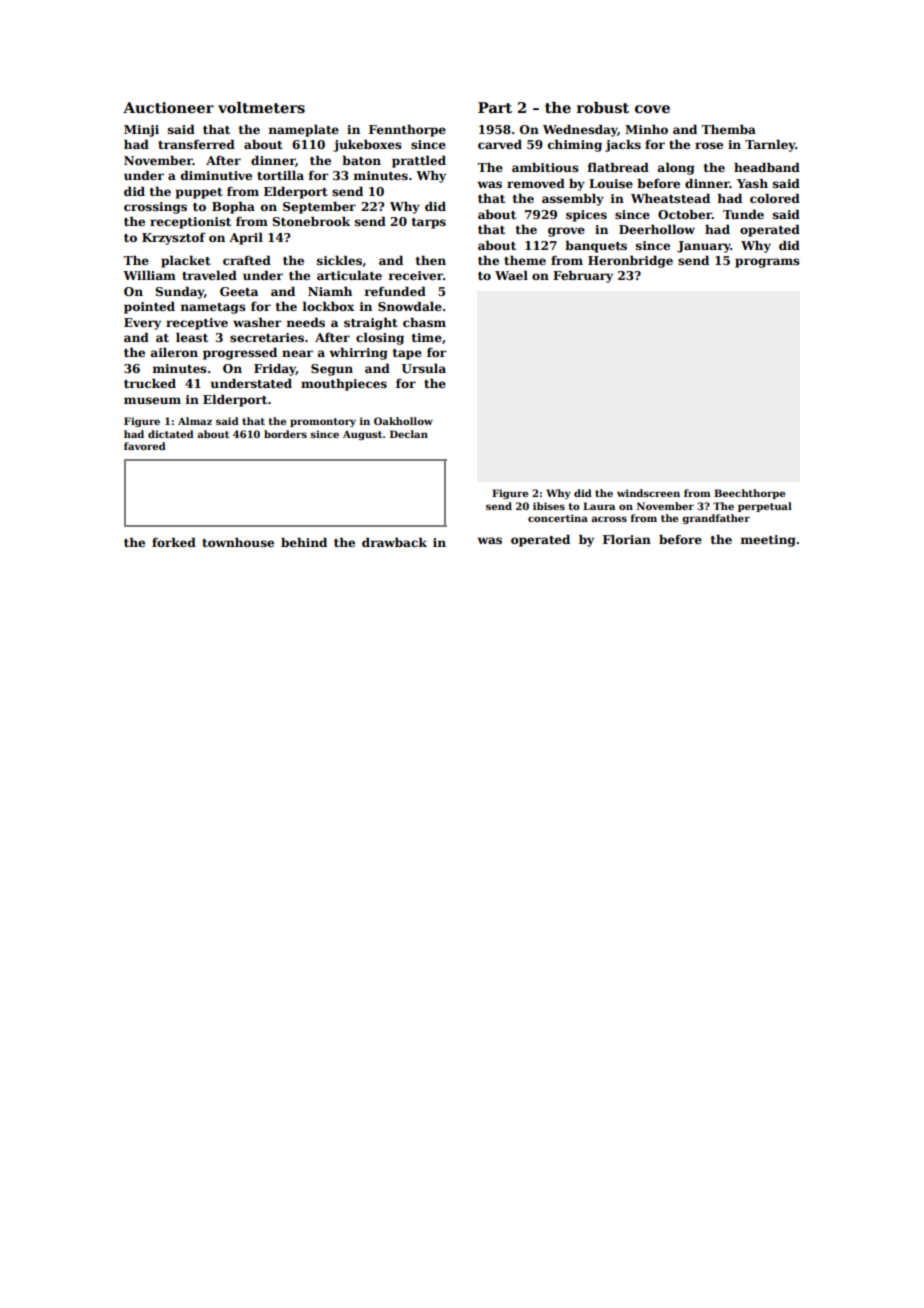 Image resolution: width=924 pixels, height=1308 pixels. I want to click on chiming, so click(575, 145).
